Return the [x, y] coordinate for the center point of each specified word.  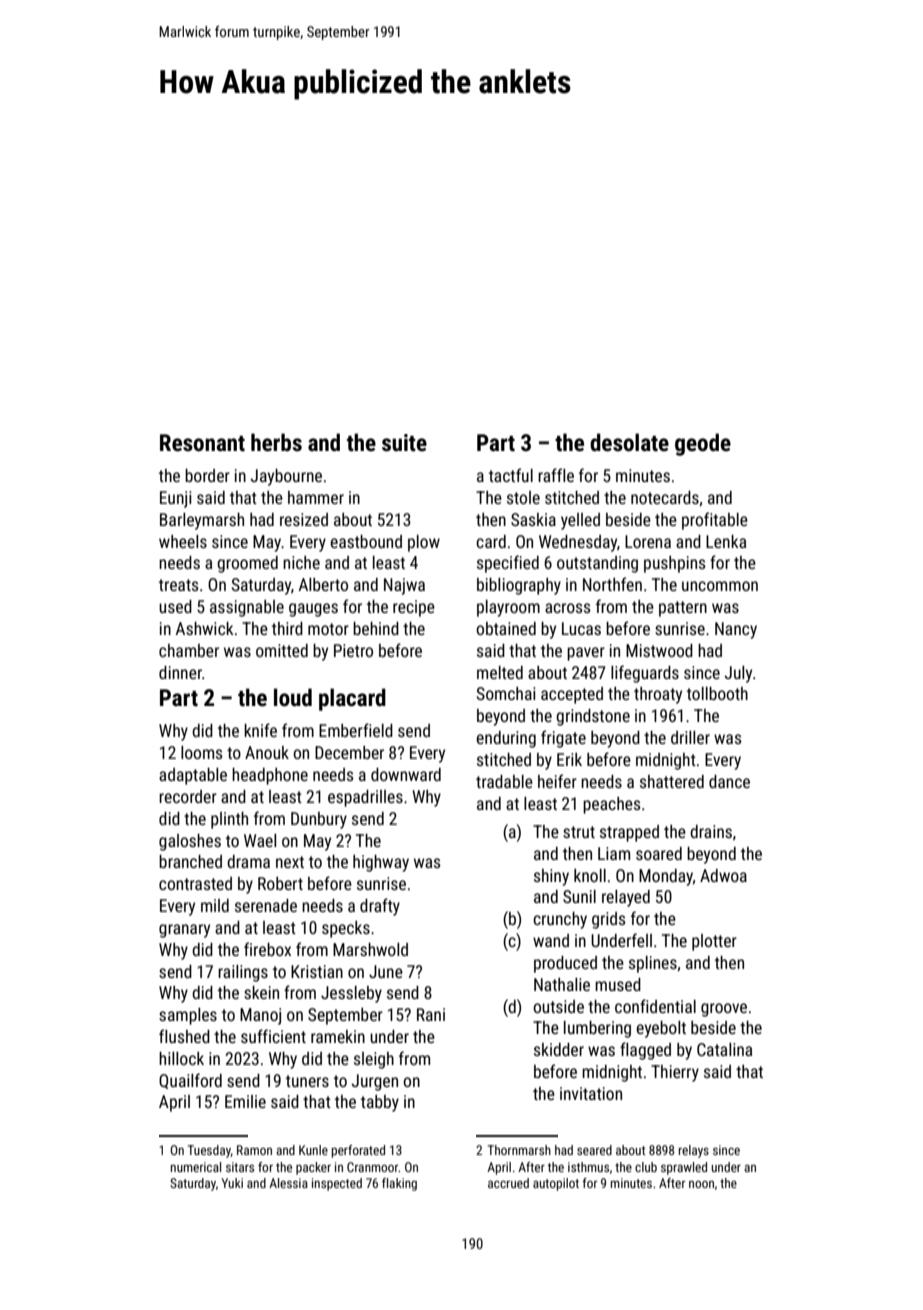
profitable [715, 521]
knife [260, 730]
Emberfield [356, 730]
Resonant [202, 443]
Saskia [533, 519]
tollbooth [717, 693]
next [290, 862]
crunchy [560, 920]
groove [724, 1010]
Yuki [232, 1183]
